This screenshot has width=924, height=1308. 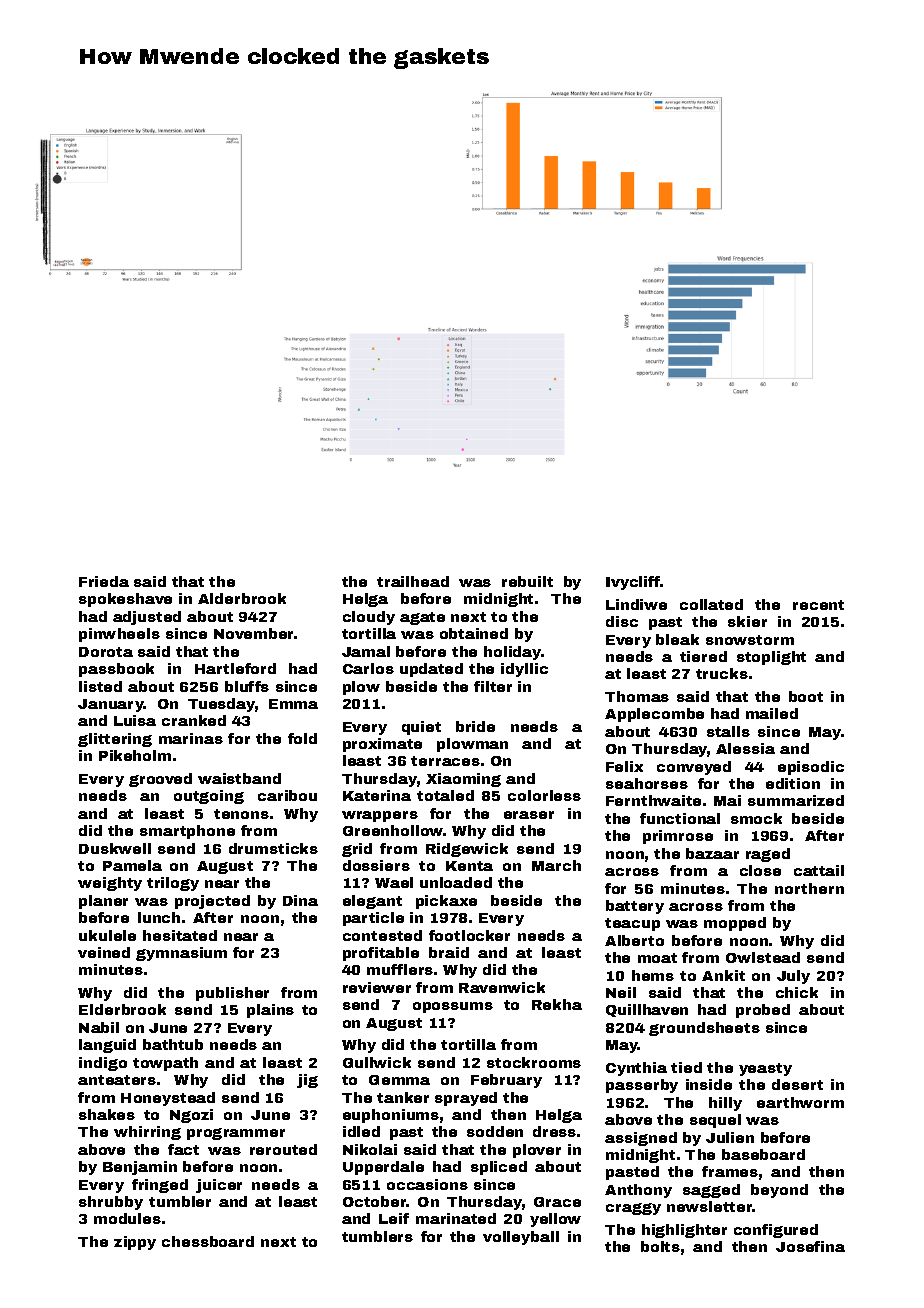 I want to click on Ivycliff, so click(x=633, y=583).
